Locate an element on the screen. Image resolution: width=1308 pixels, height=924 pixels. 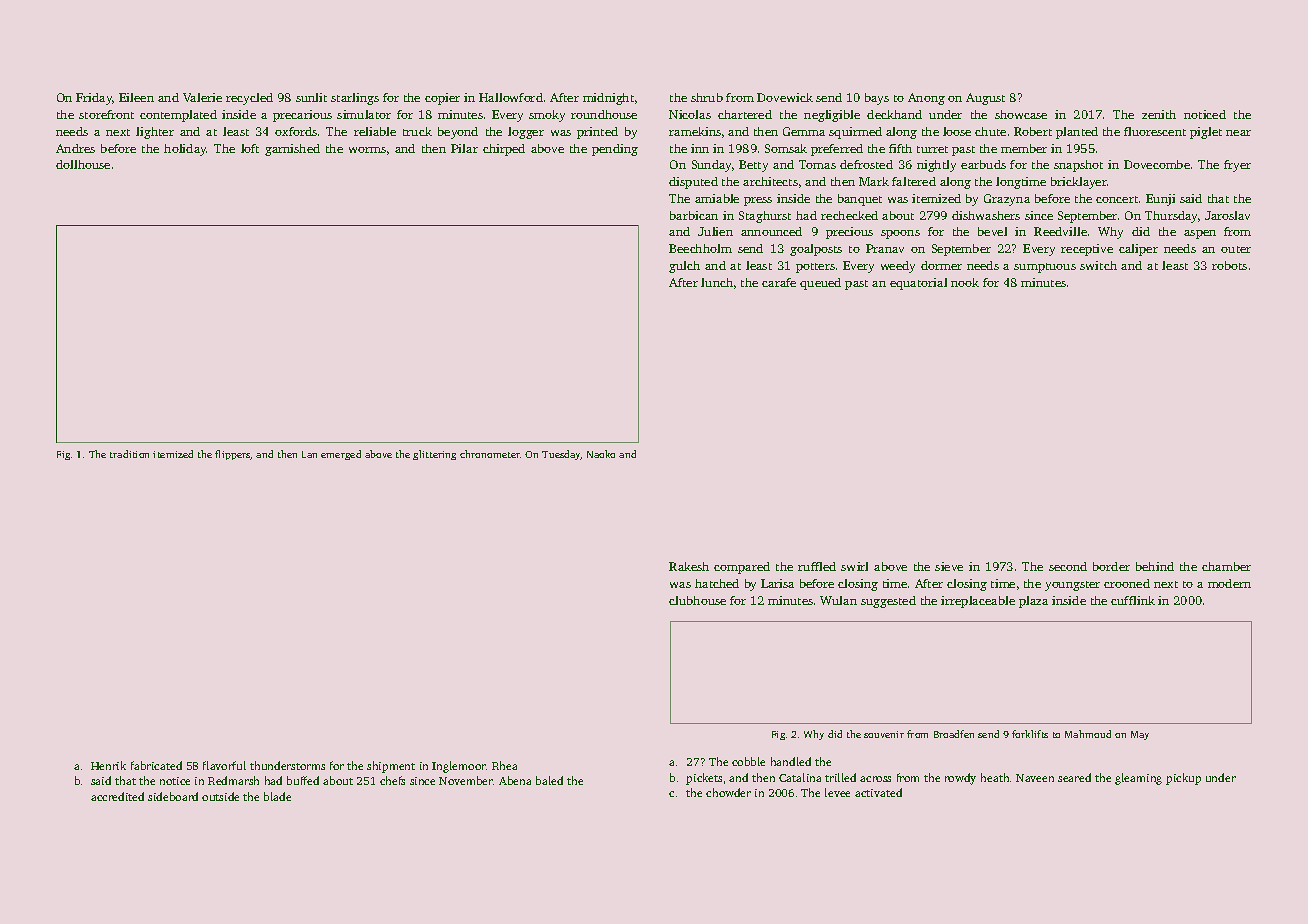
recycled is located at coordinates (249, 99).
